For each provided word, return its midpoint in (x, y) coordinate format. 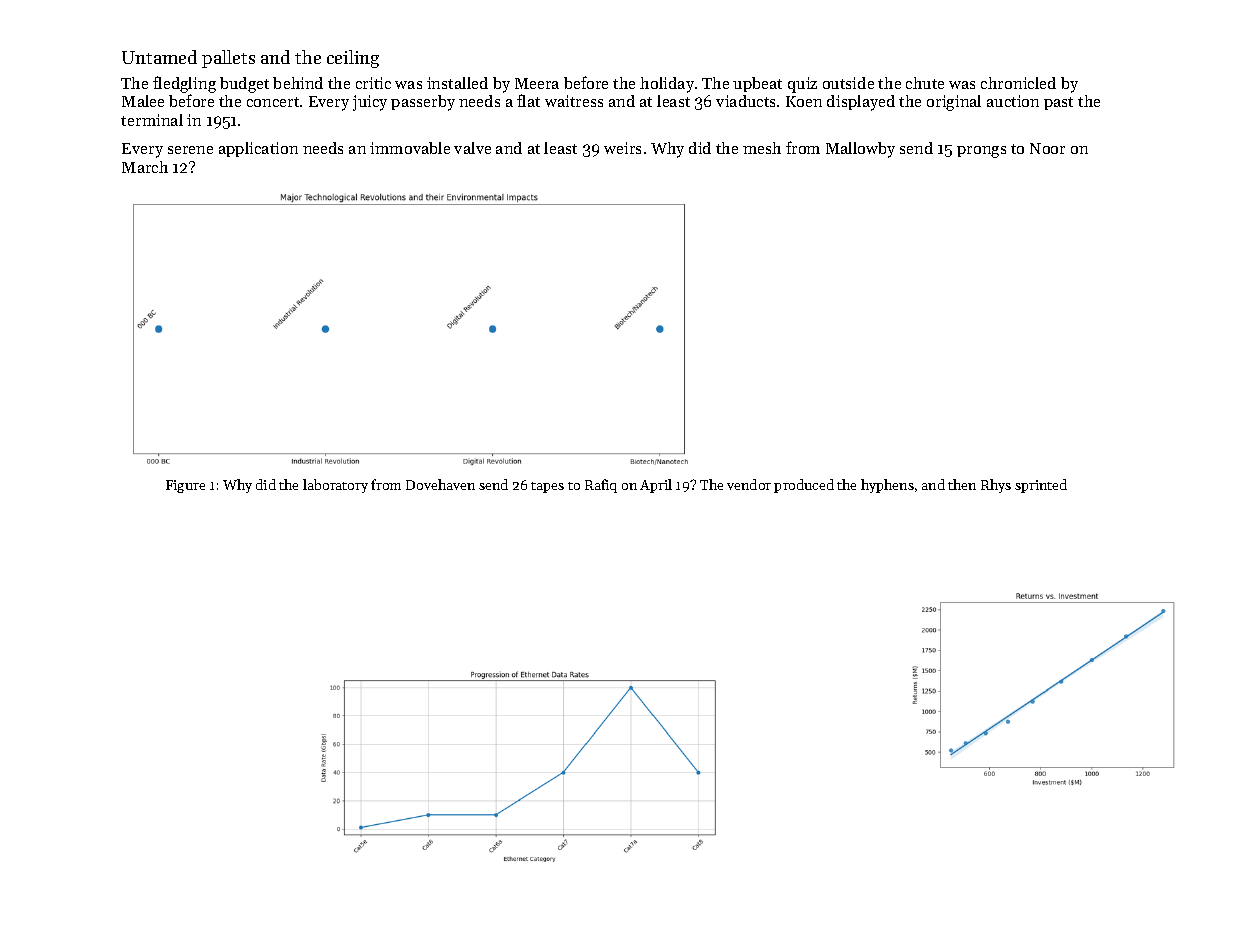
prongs (981, 152)
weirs (622, 148)
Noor (1047, 148)
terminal (152, 120)
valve (472, 148)
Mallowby (860, 150)
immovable (410, 148)
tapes (547, 487)
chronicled (1018, 83)
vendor (749, 484)
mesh (762, 148)
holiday (667, 85)
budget (244, 85)
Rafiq (601, 486)
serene (190, 150)
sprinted (1041, 486)
